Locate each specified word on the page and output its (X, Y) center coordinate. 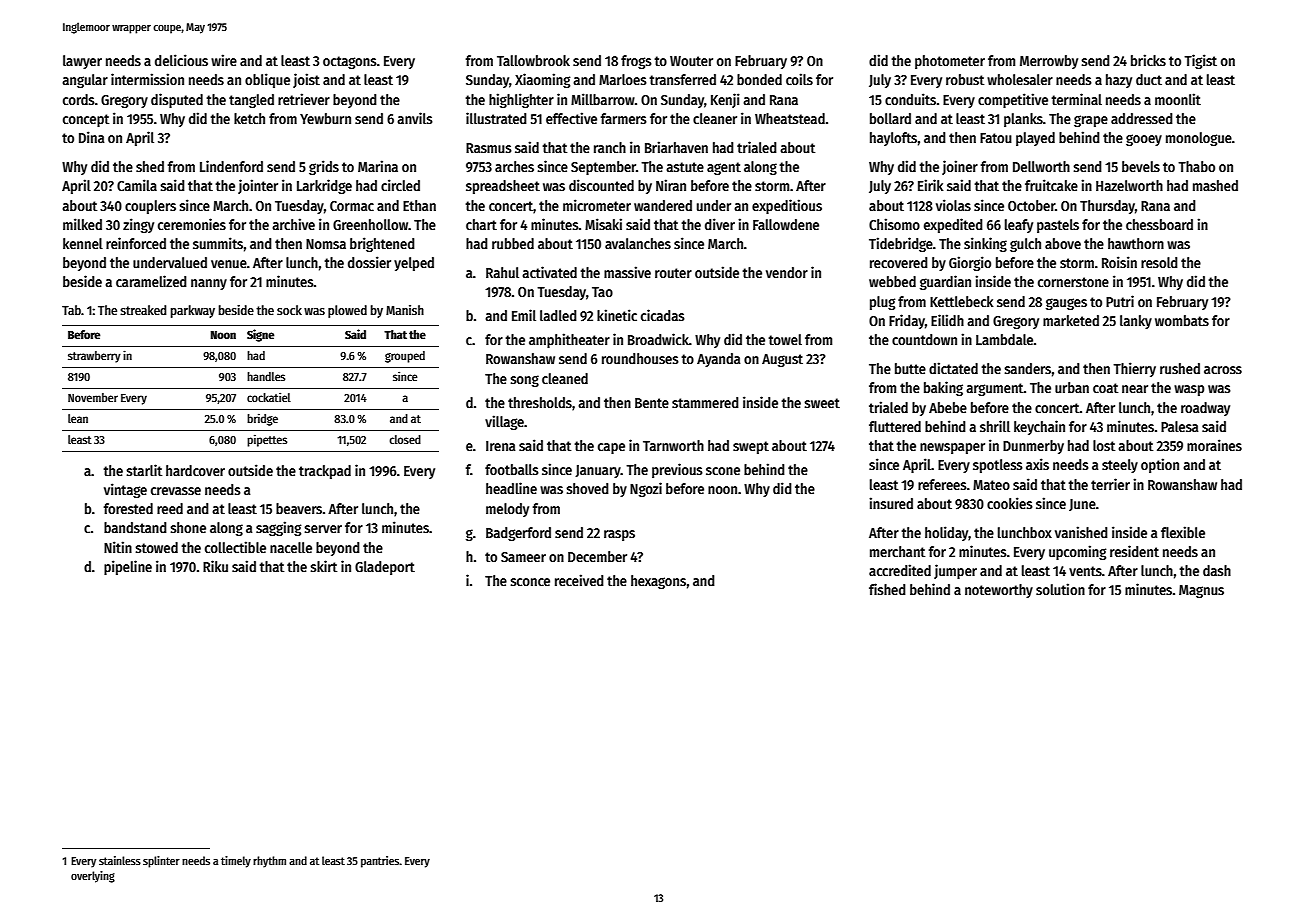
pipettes (267, 440)
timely (236, 862)
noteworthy (999, 591)
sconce (530, 582)
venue (229, 264)
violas (953, 205)
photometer (950, 62)
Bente (652, 403)
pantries (380, 862)
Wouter (691, 61)
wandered (663, 205)
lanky (1136, 322)
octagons (350, 62)
